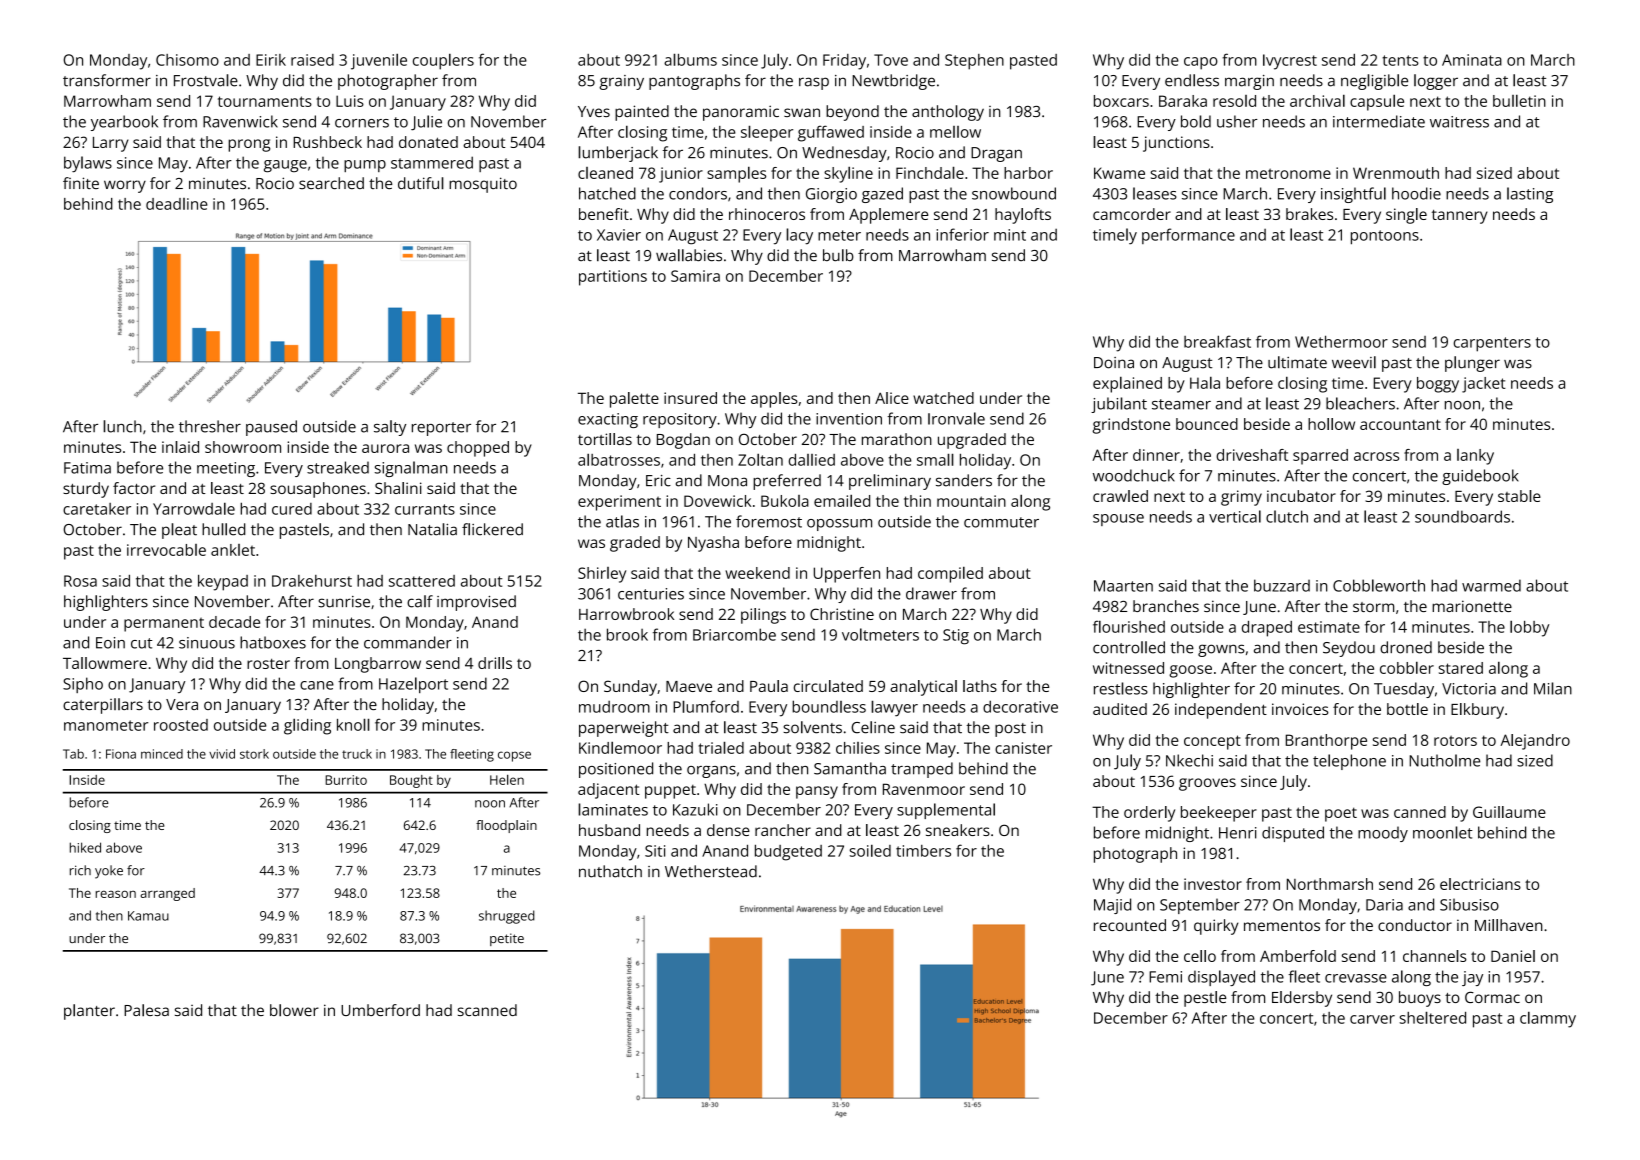 This document has height=1160, width=1640. I want to click on finite, so click(81, 183).
